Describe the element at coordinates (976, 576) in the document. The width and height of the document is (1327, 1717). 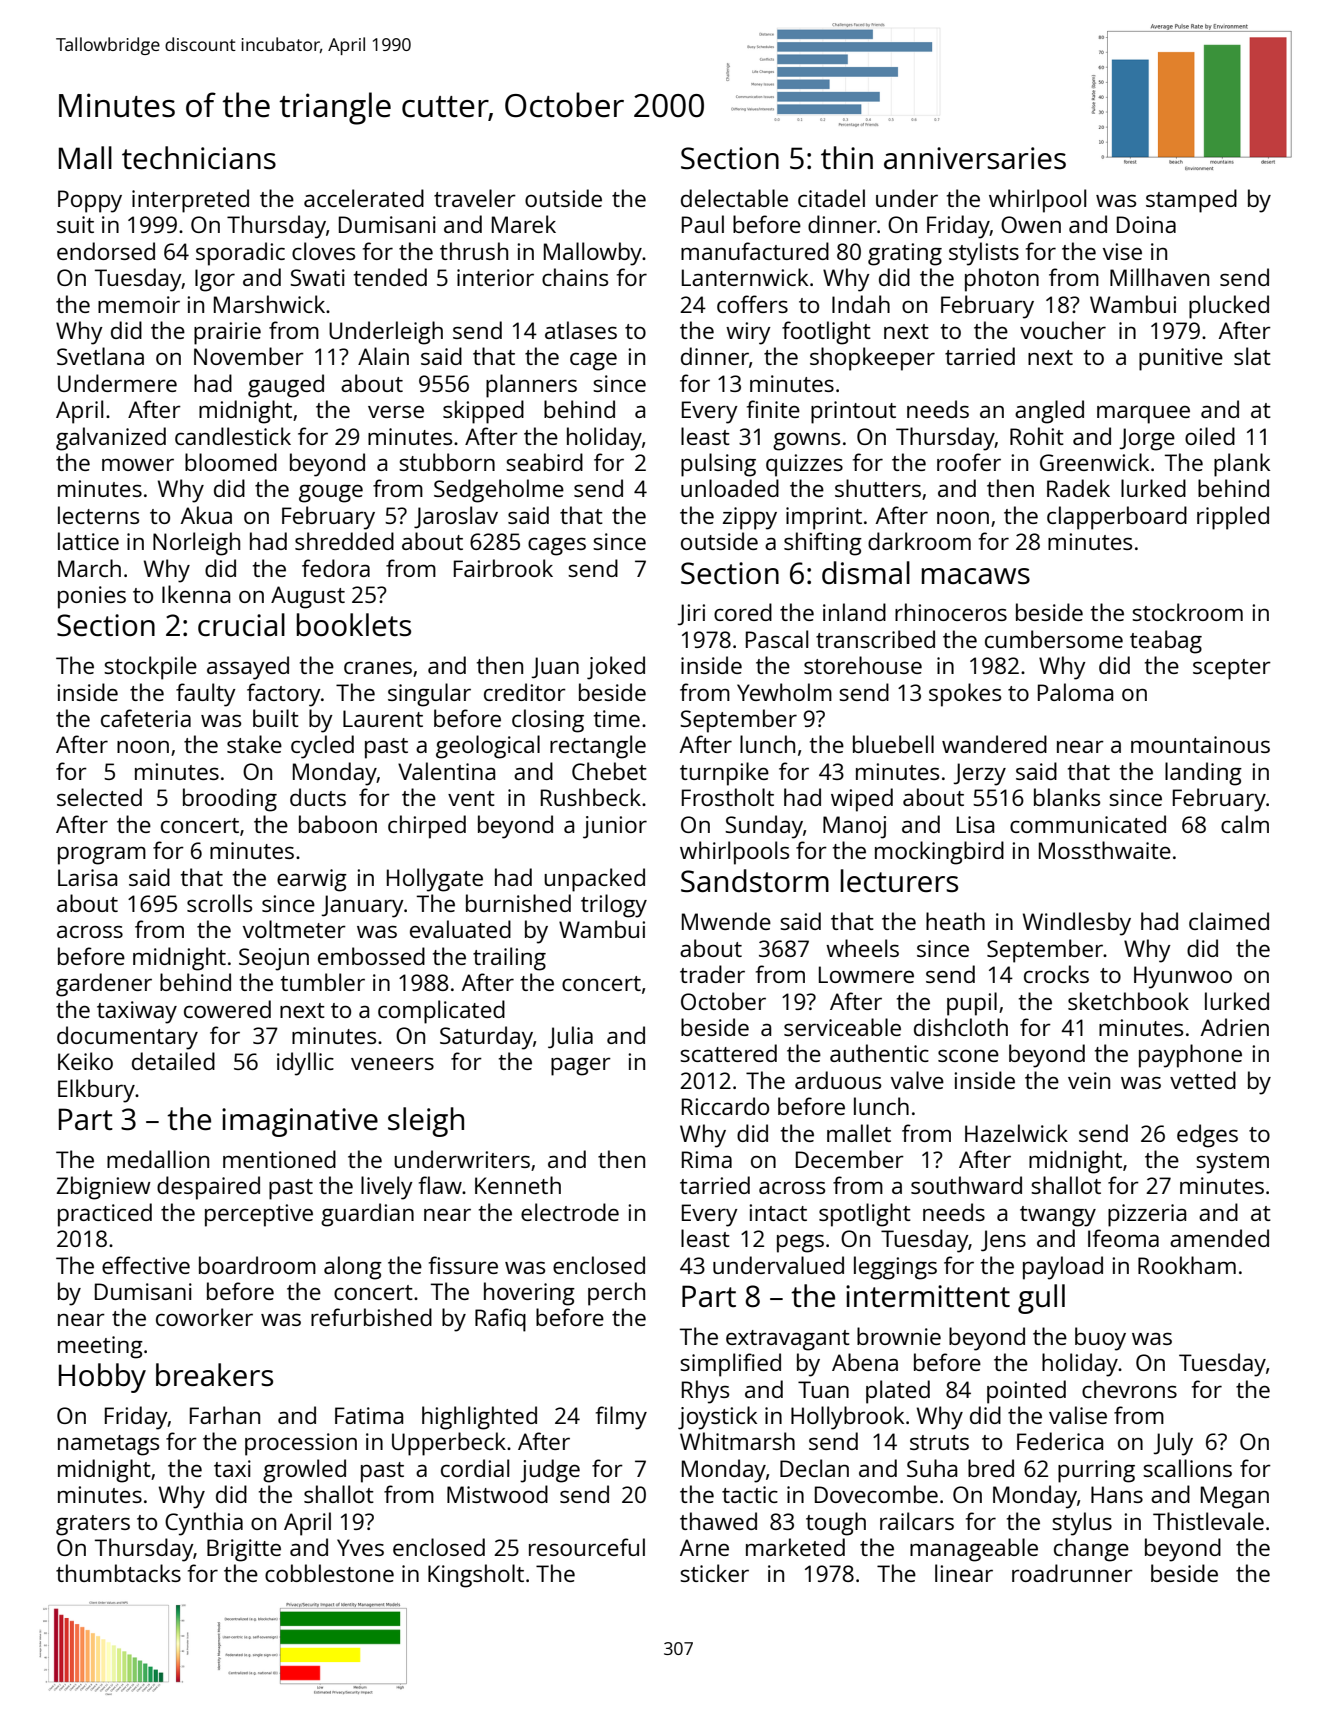
I see `macaws` at that location.
